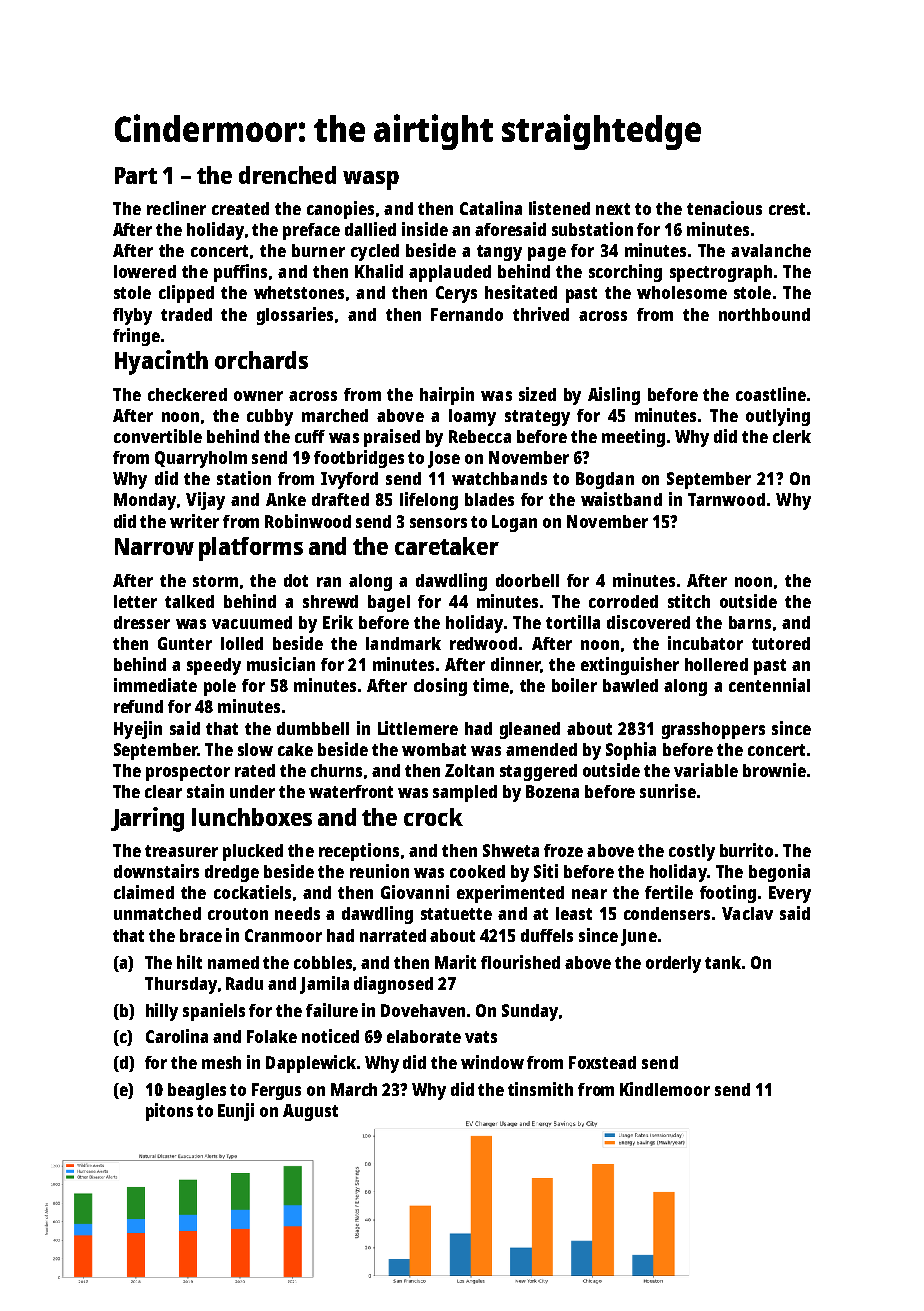  I want to click on wombat, so click(434, 749).
